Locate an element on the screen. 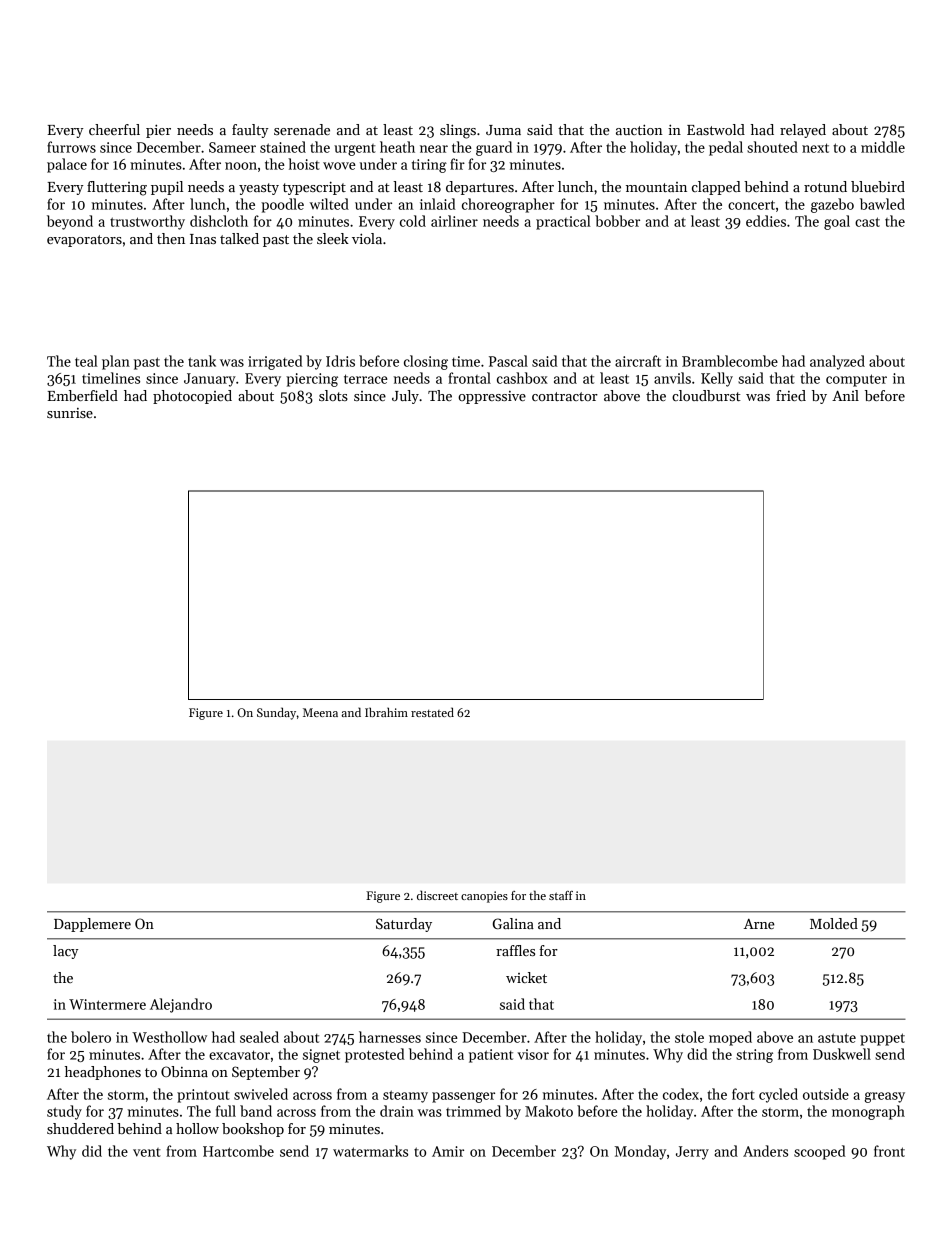 Image resolution: width=952 pixels, height=1233 pixels. fried is located at coordinates (791, 395).
